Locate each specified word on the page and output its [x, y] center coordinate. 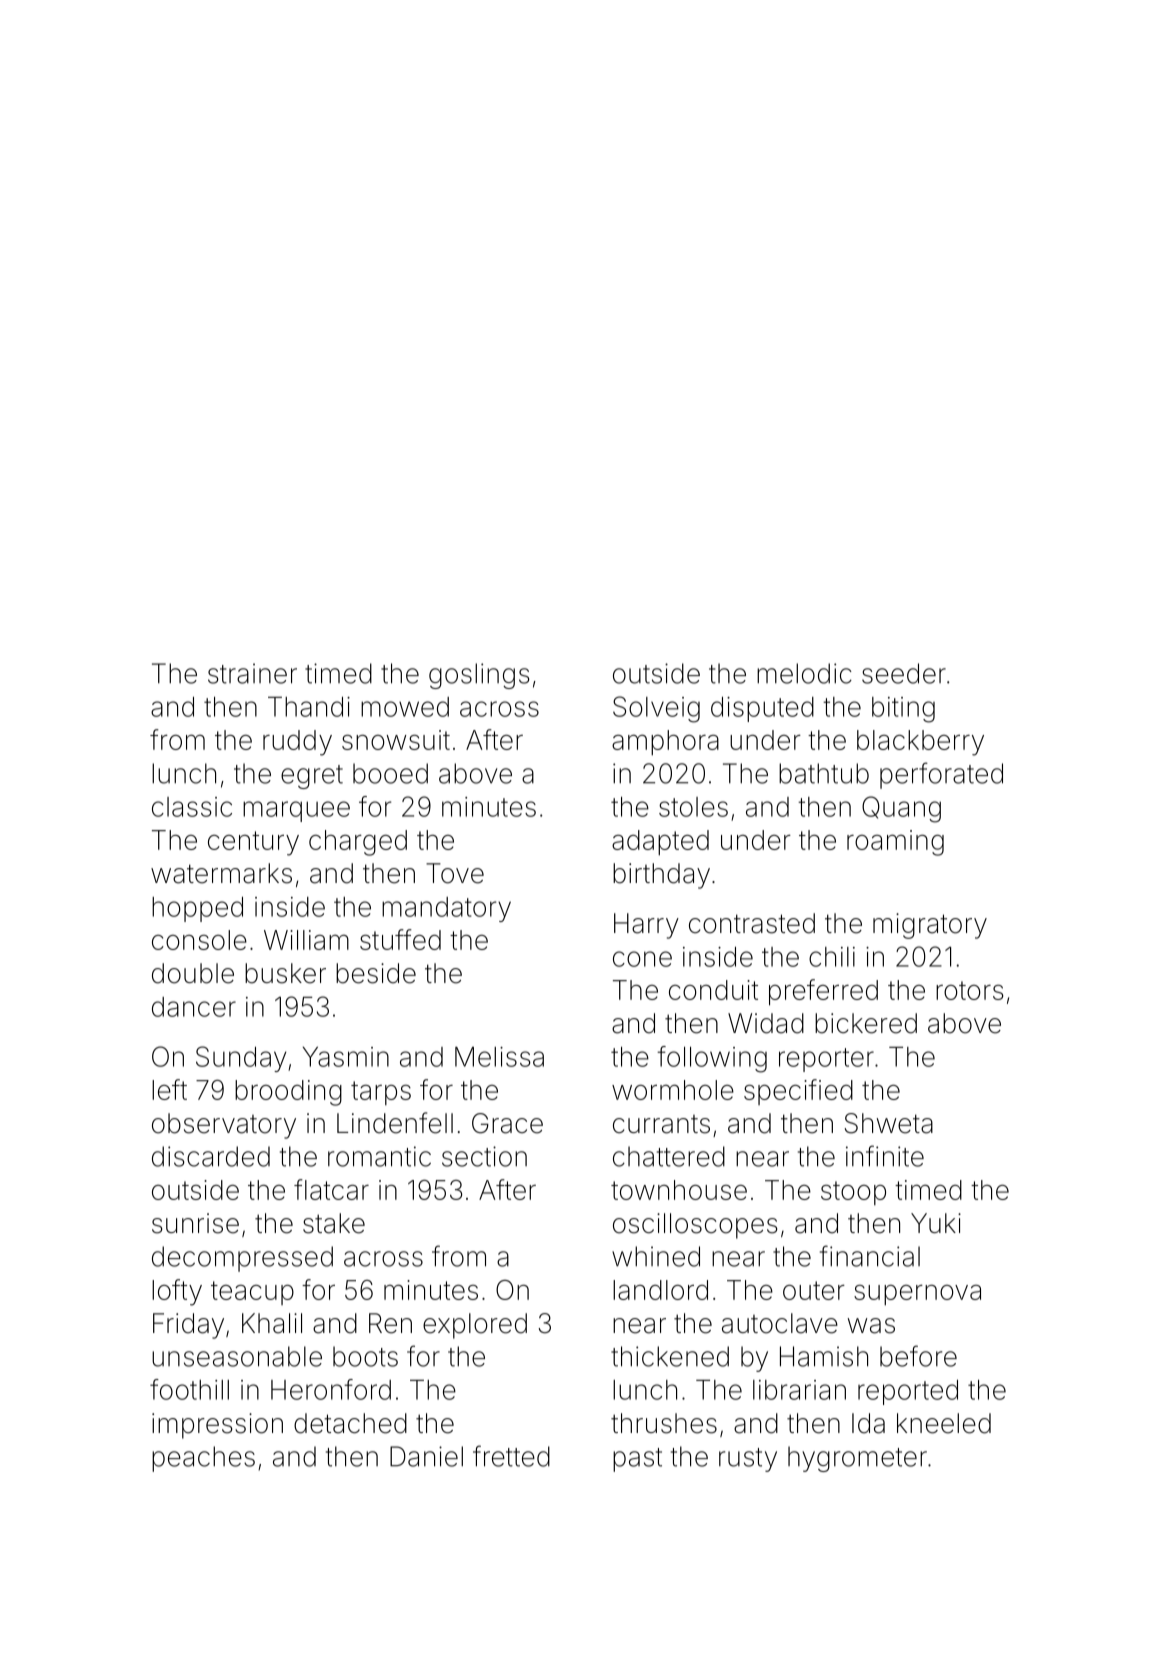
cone [642, 959]
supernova [917, 1295]
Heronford [331, 1389]
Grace [507, 1123]
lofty [177, 1292]
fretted [511, 1456]
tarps [381, 1093]
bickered [866, 1023]
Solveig [656, 709]
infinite [885, 1156]
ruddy [297, 743]
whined [656, 1256]
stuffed [400, 939]
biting [903, 710]
